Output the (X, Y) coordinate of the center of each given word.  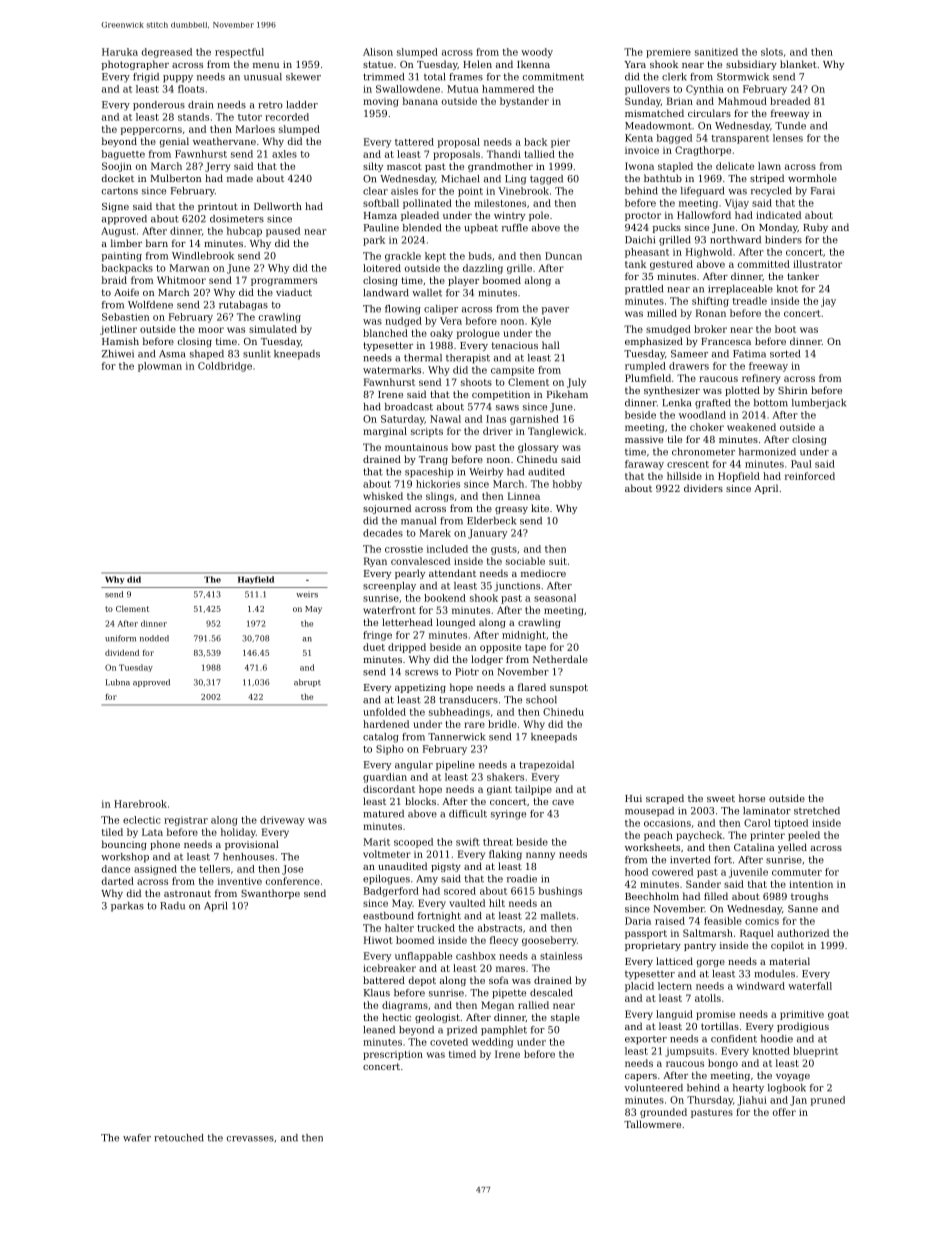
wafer (137, 1138)
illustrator (817, 264)
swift (468, 842)
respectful (239, 53)
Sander (703, 884)
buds (480, 256)
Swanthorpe (270, 894)
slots (772, 52)
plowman (160, 367)
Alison (378, 52)
